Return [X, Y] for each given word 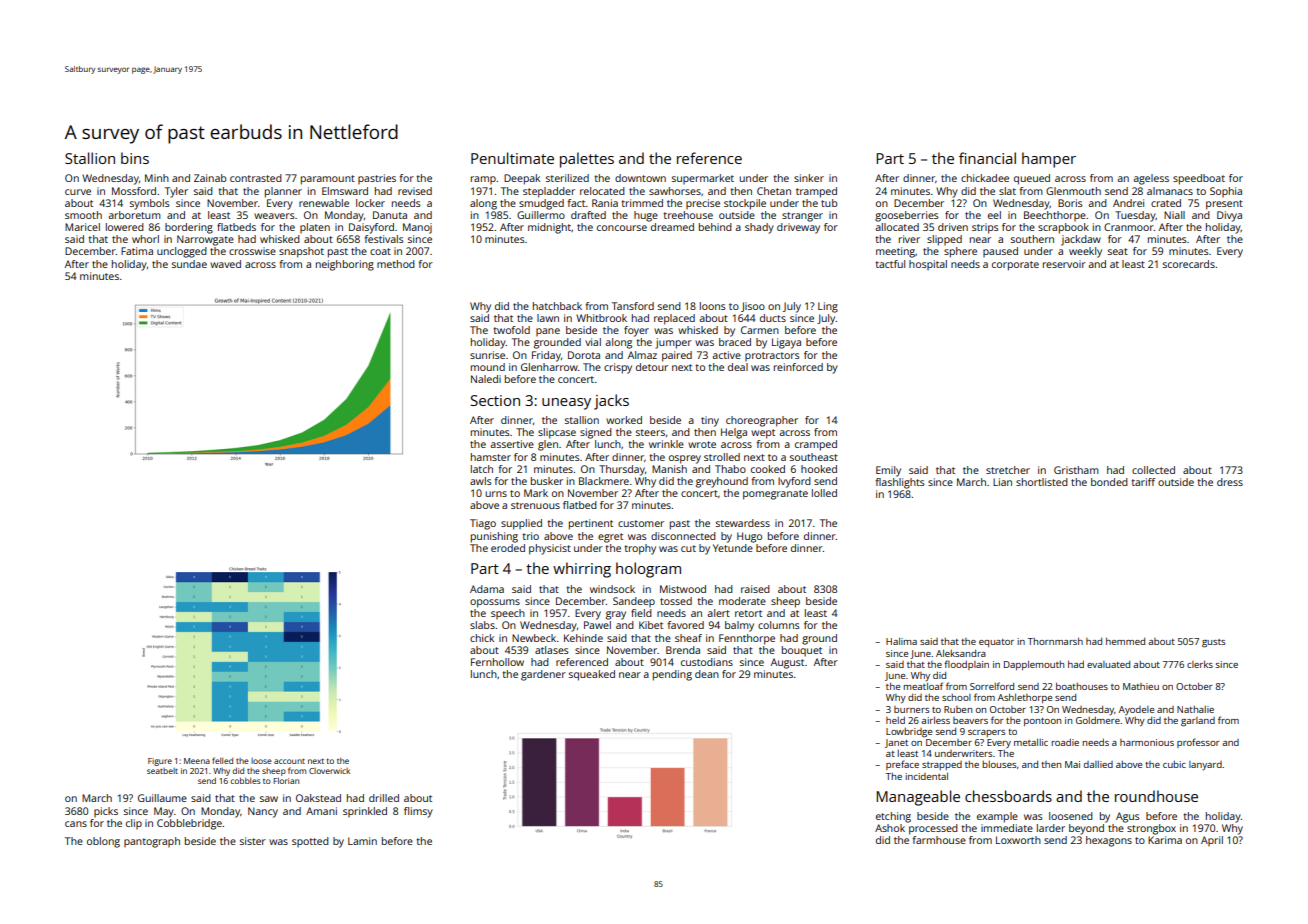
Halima [901, 641]
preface [902, 765]
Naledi [486, 379]
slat [1007, 191]
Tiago [483, 524]
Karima [1165, 840]
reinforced [798, 367]
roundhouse [1156, 796]
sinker [809, 178]
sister [253, 841]
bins [135, 158]
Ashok [890, 828]
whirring [582, 570]
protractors [772, 356]
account [289, 761]
